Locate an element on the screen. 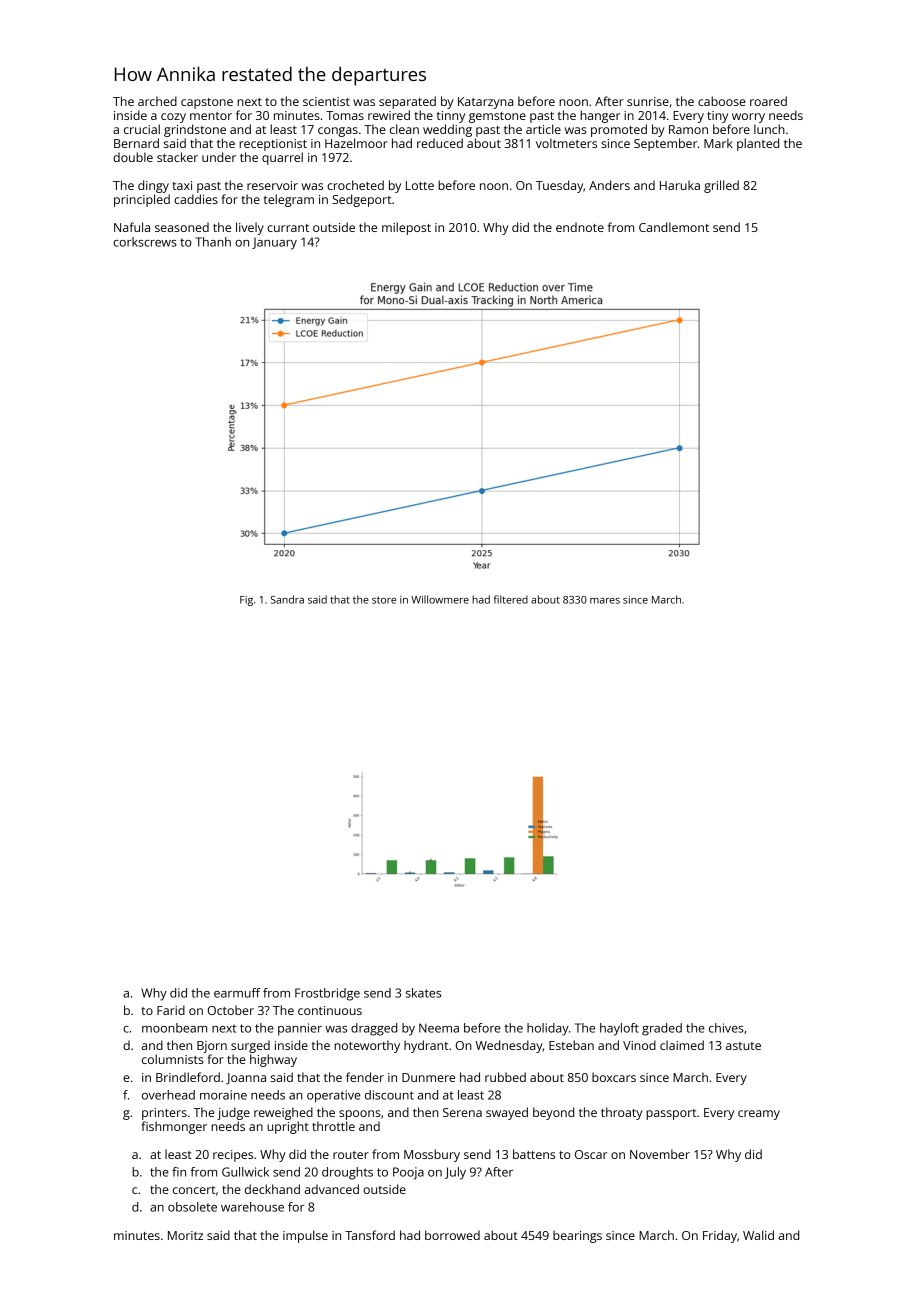 Image resolution: width=924 pixels, height=1308 pixels. holiday is located at coordinates (548, 1029).
